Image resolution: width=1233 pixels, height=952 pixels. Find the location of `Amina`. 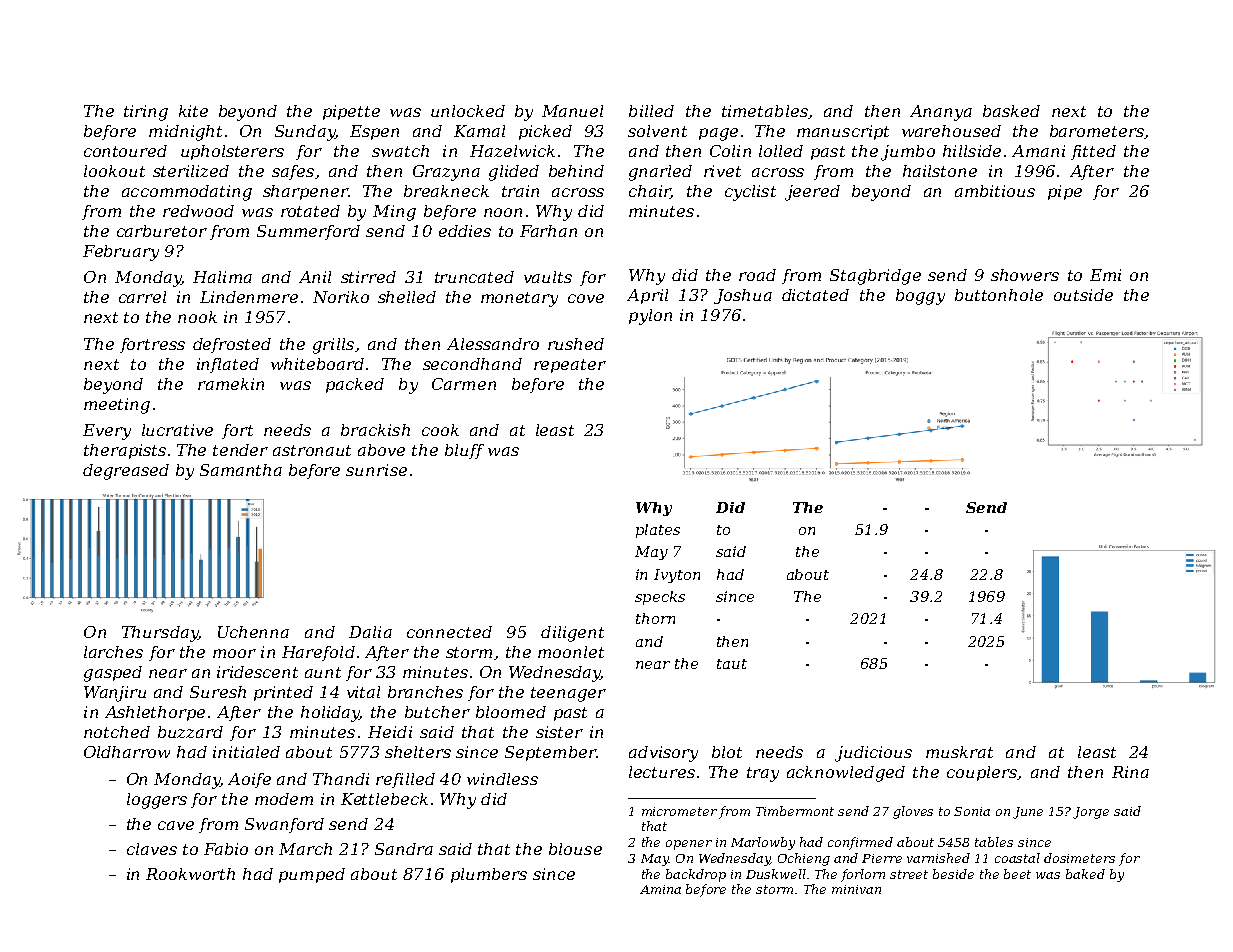

Amina is located at coordinates (660, 889).
